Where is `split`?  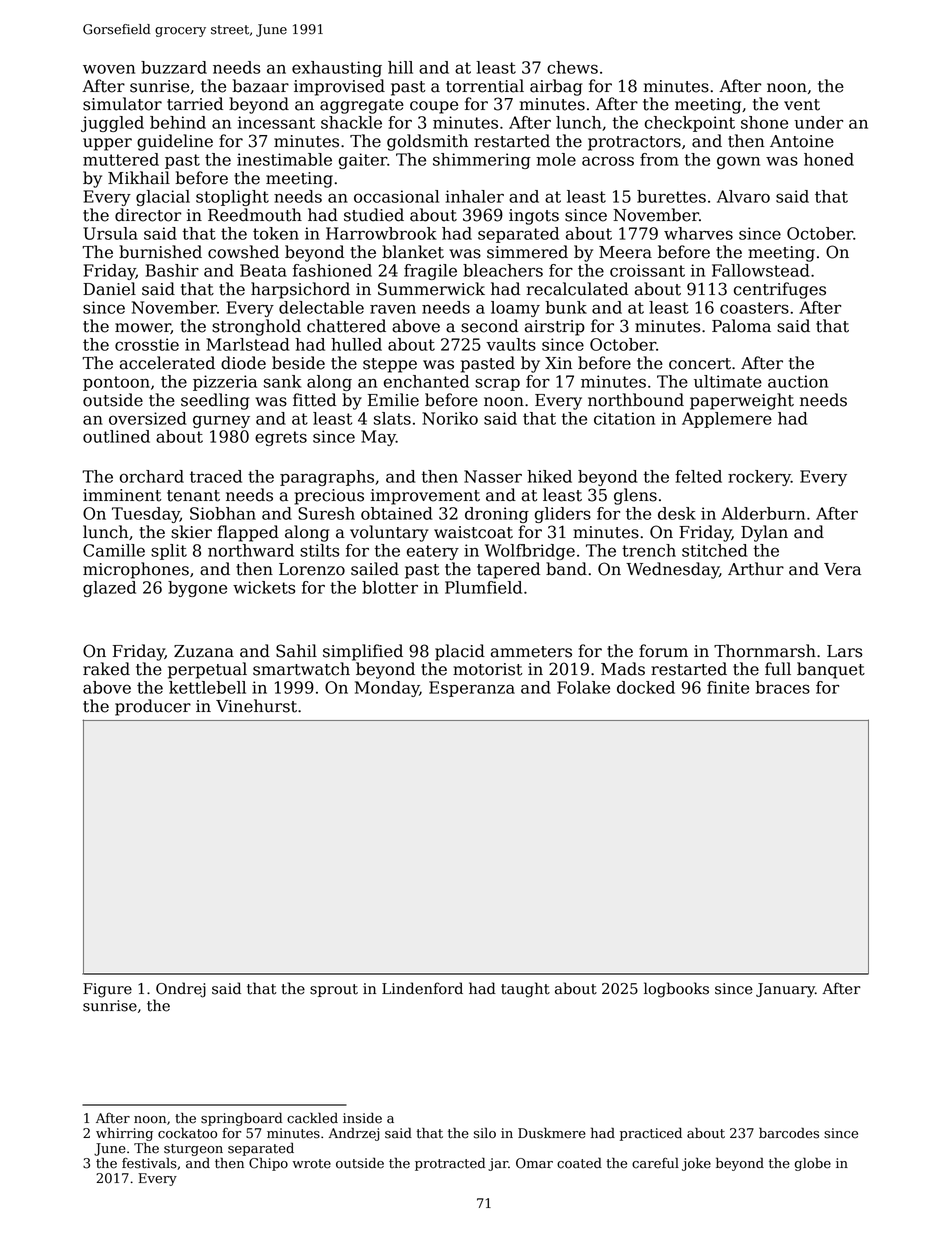 split is located at coordinates (169, 552).
